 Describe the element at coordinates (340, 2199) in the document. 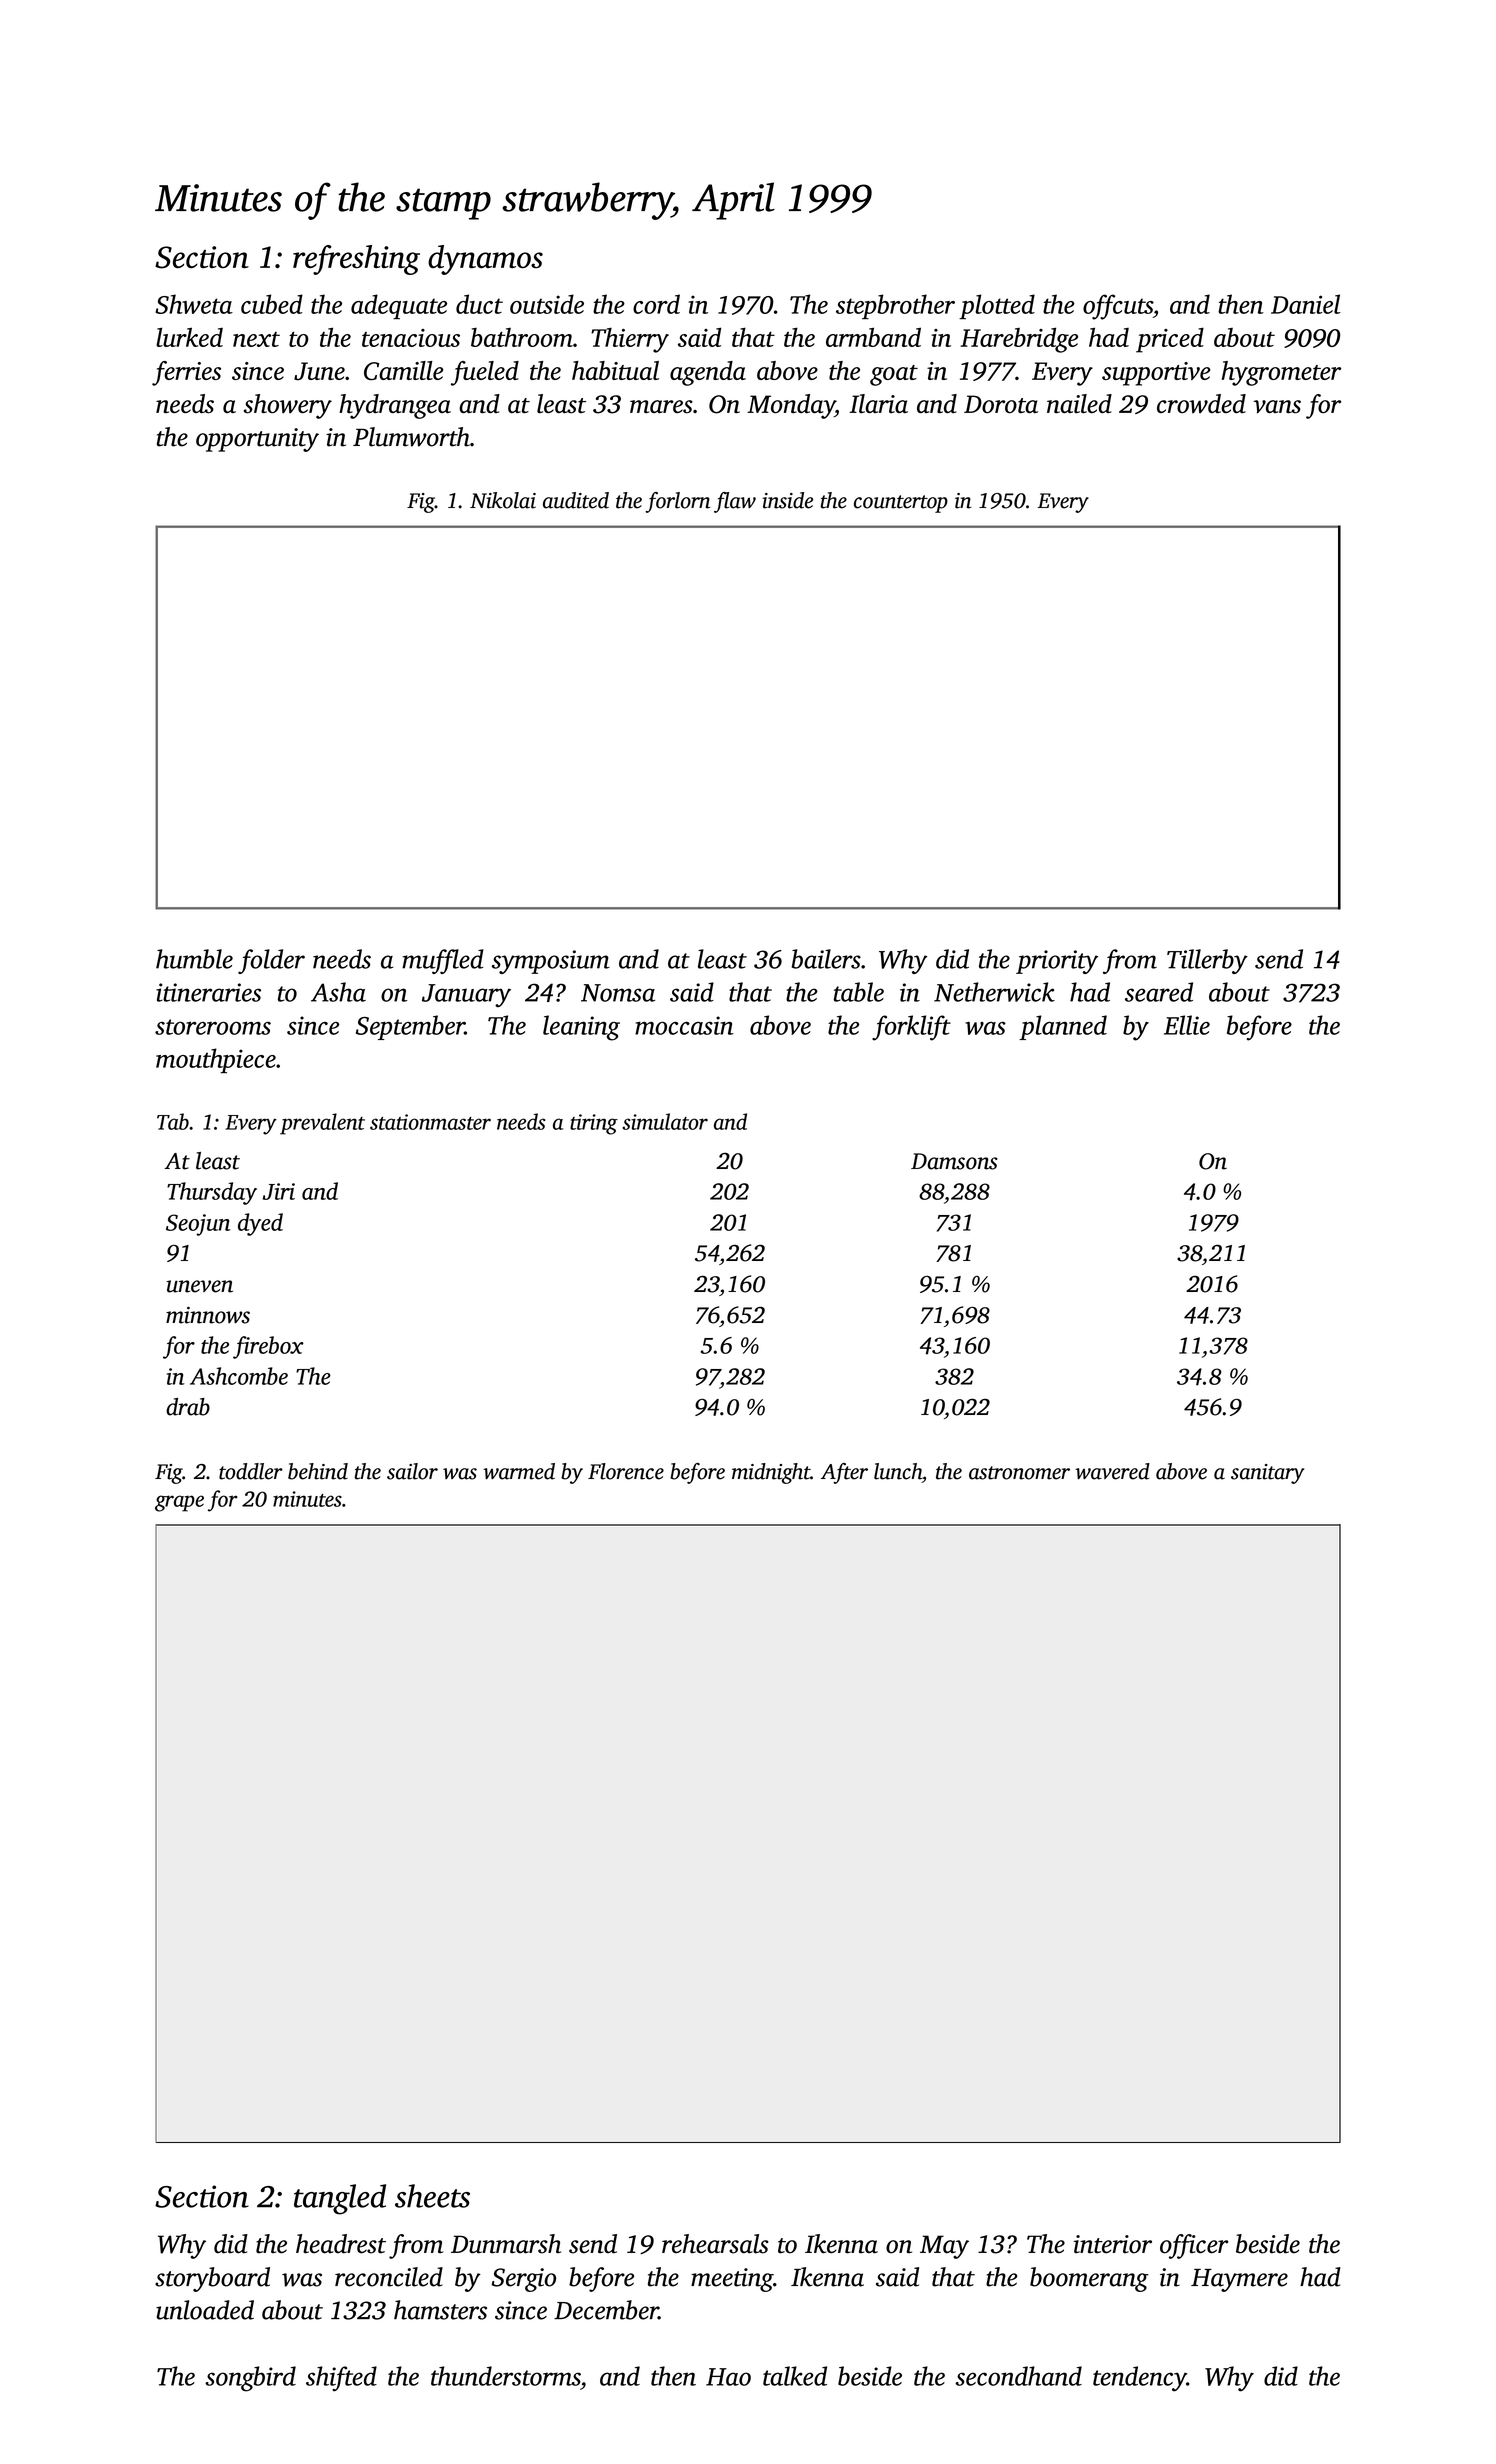

I see `tangled` at that location.
